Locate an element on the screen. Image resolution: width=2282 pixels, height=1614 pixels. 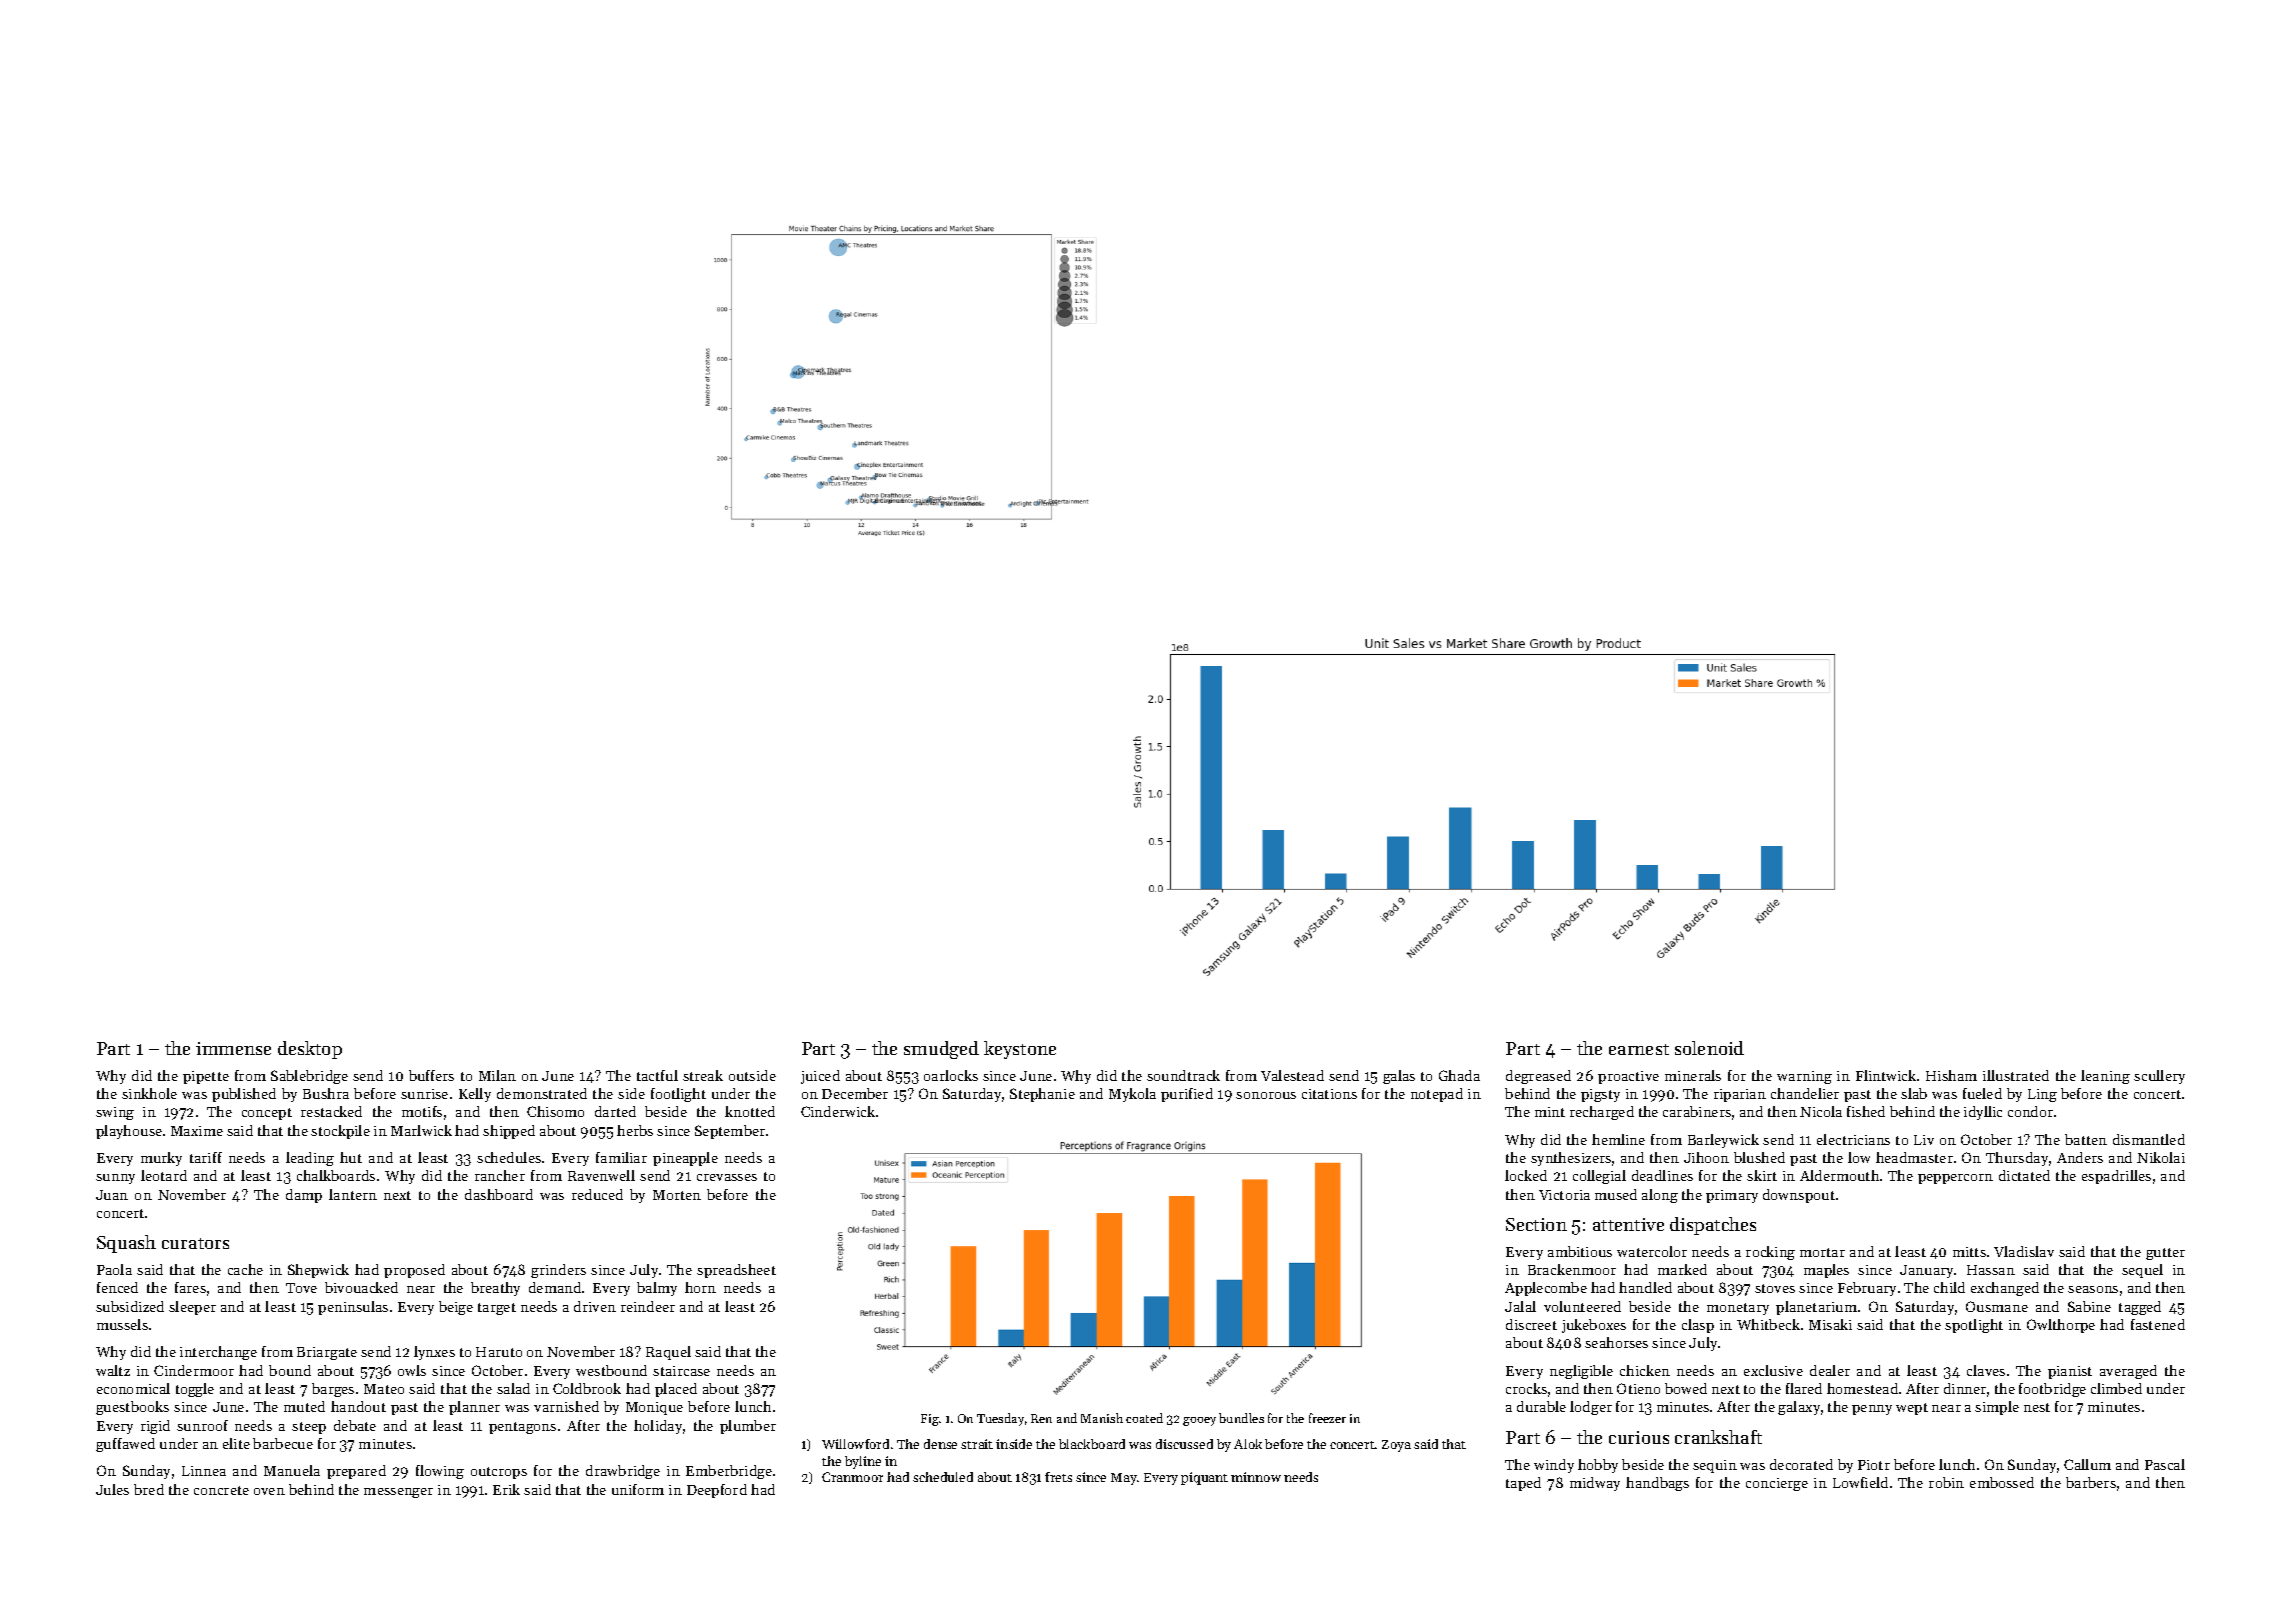
Sablebridge is located at coordinates (309, 1077).
